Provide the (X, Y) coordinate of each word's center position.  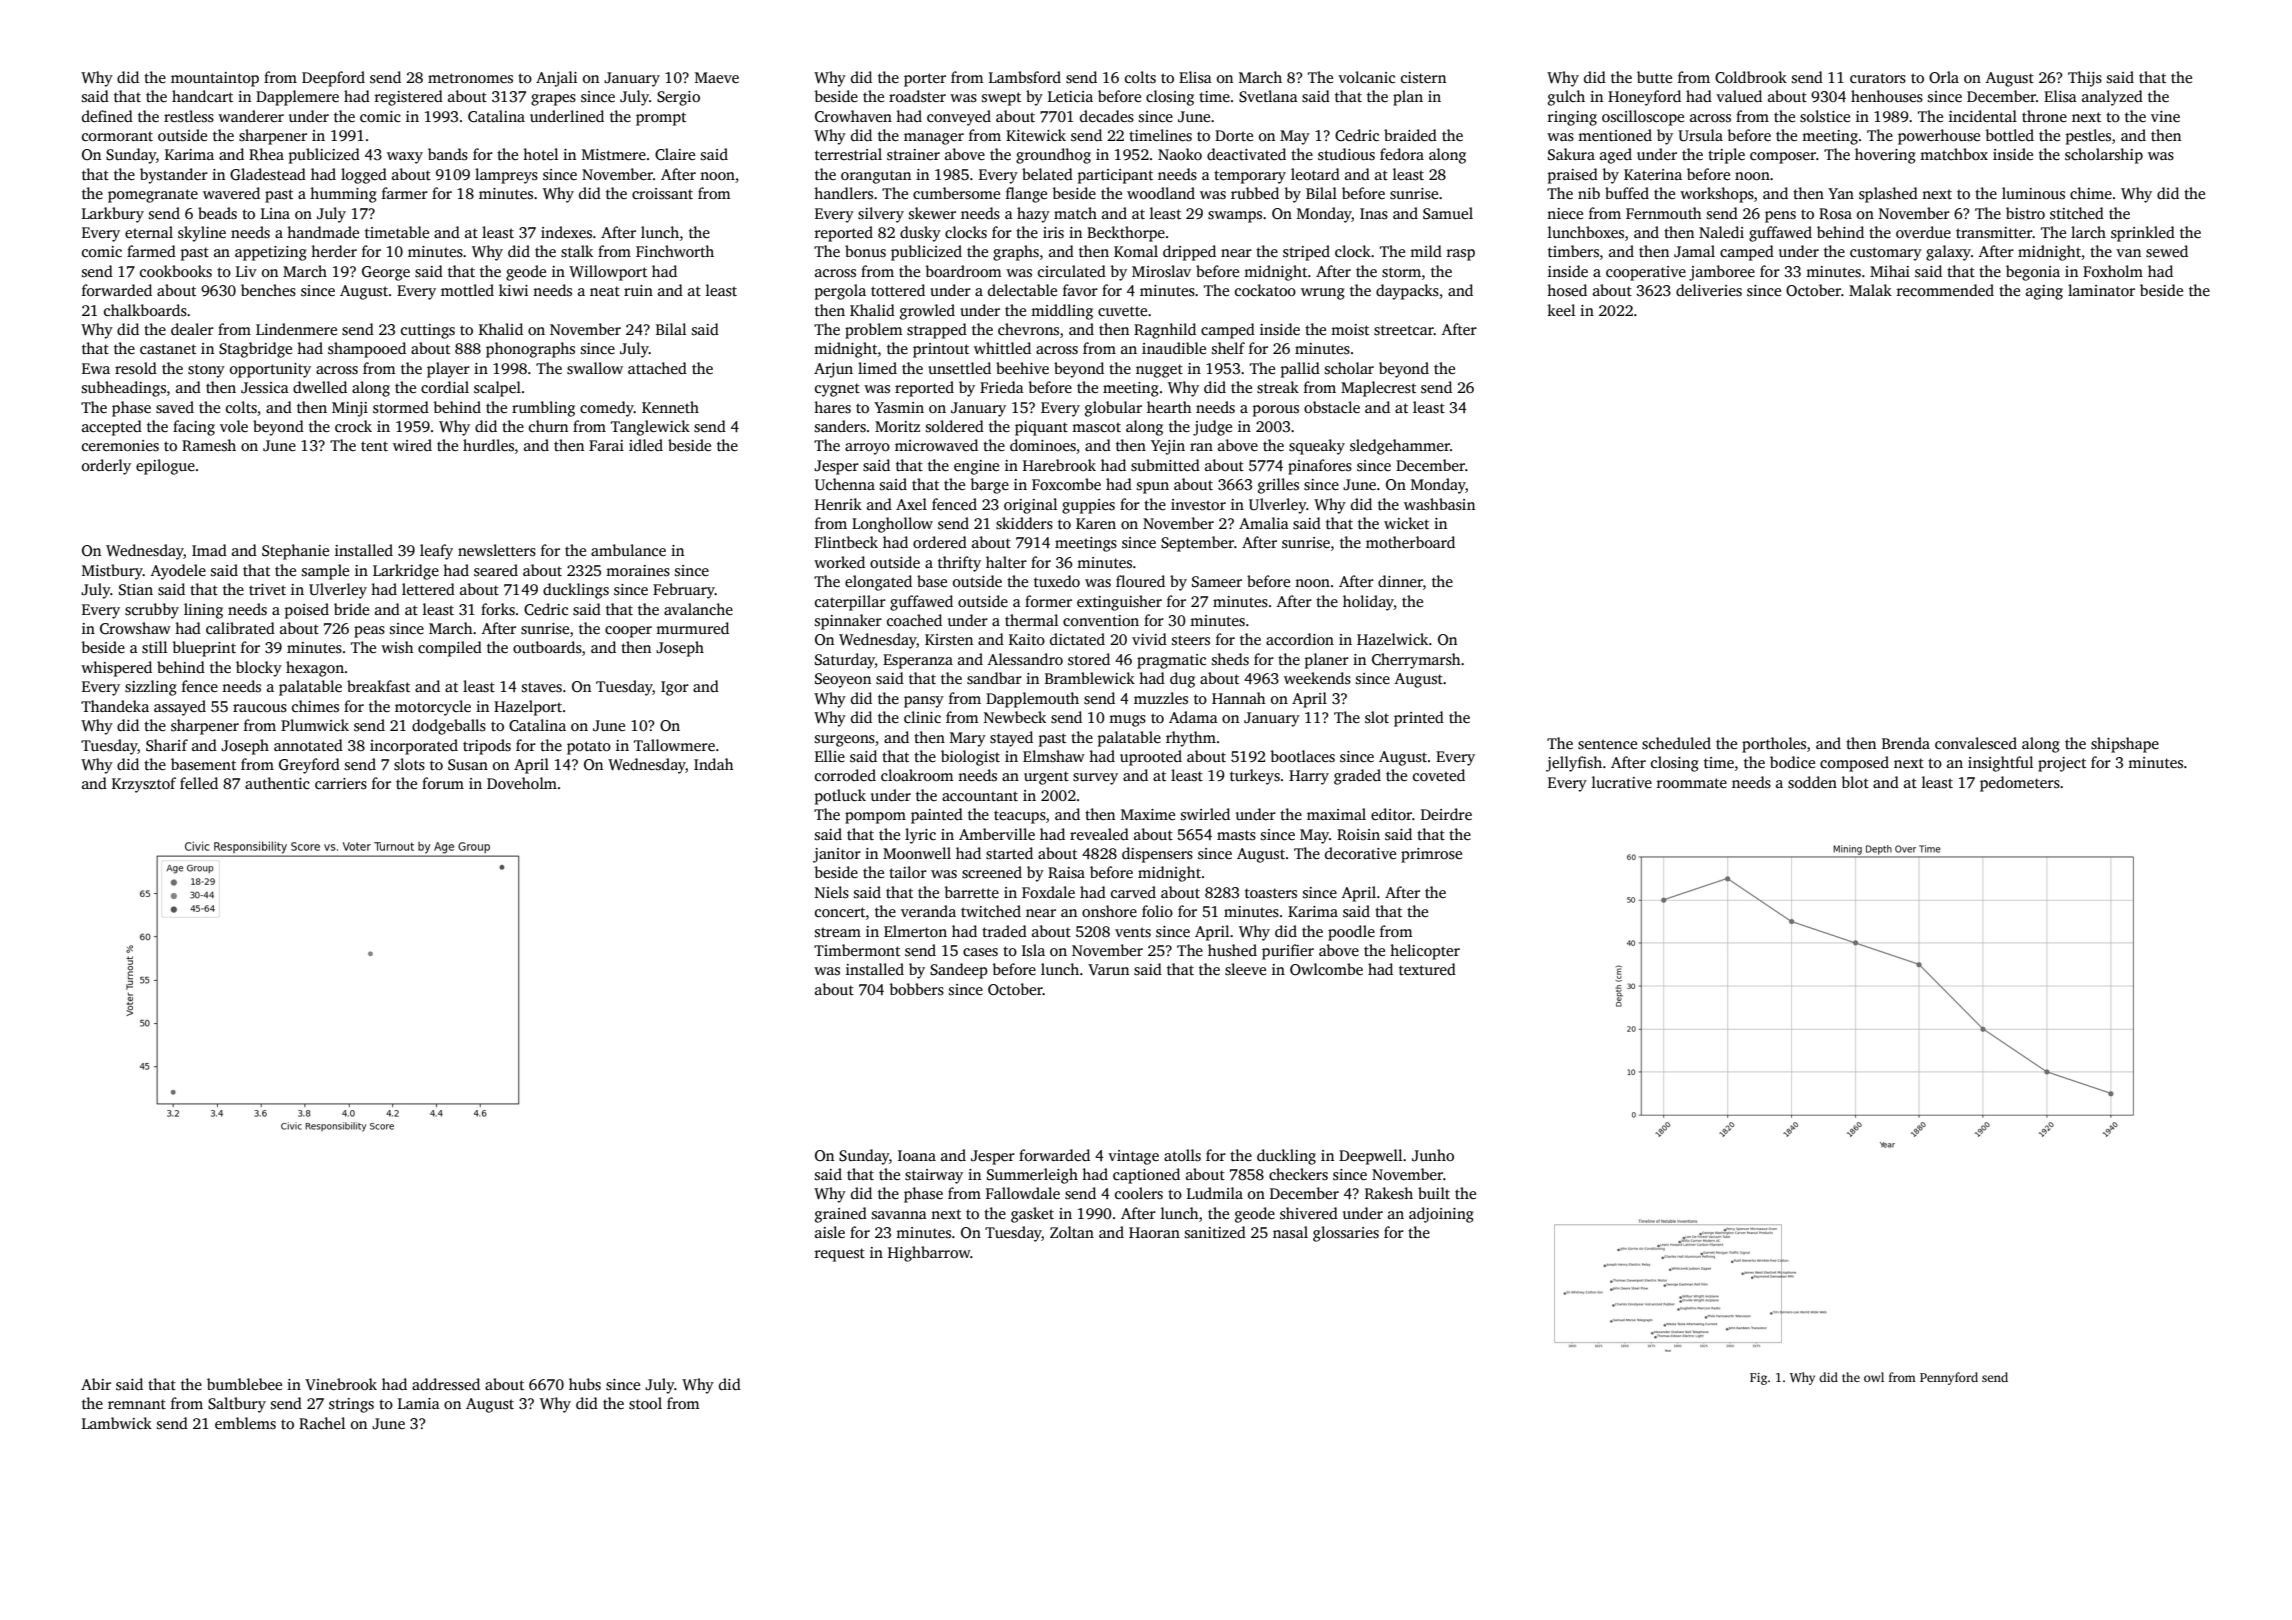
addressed (446, 1384)
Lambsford (1025, 77)
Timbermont (857, 950)
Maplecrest (1378, 389)
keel (1561, 310)
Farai (606, 445)
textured (1427, 969)
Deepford (333, 79)
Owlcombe (1326, 969)
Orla (1944, 77)
